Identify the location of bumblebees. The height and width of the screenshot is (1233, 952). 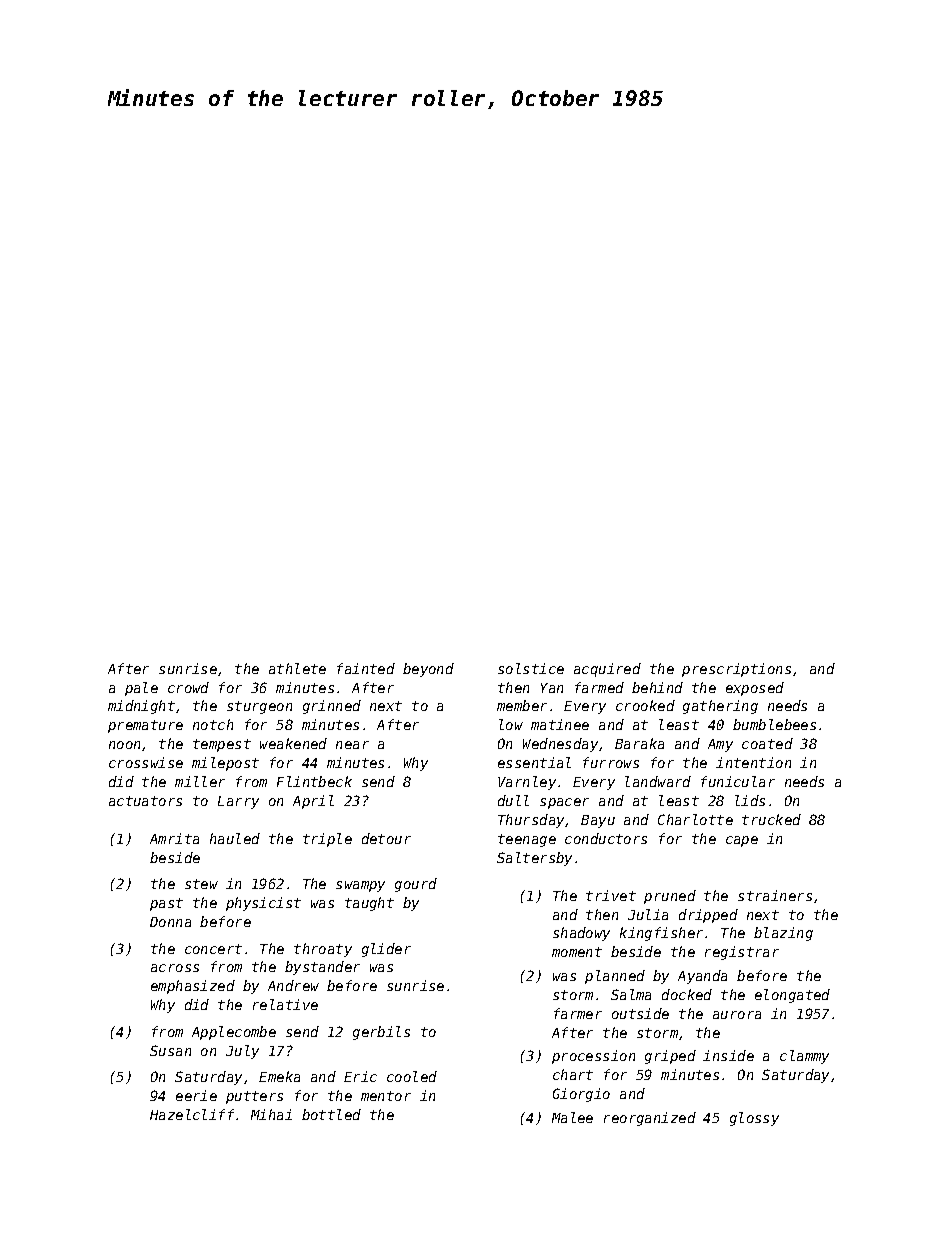
(774, 724).
